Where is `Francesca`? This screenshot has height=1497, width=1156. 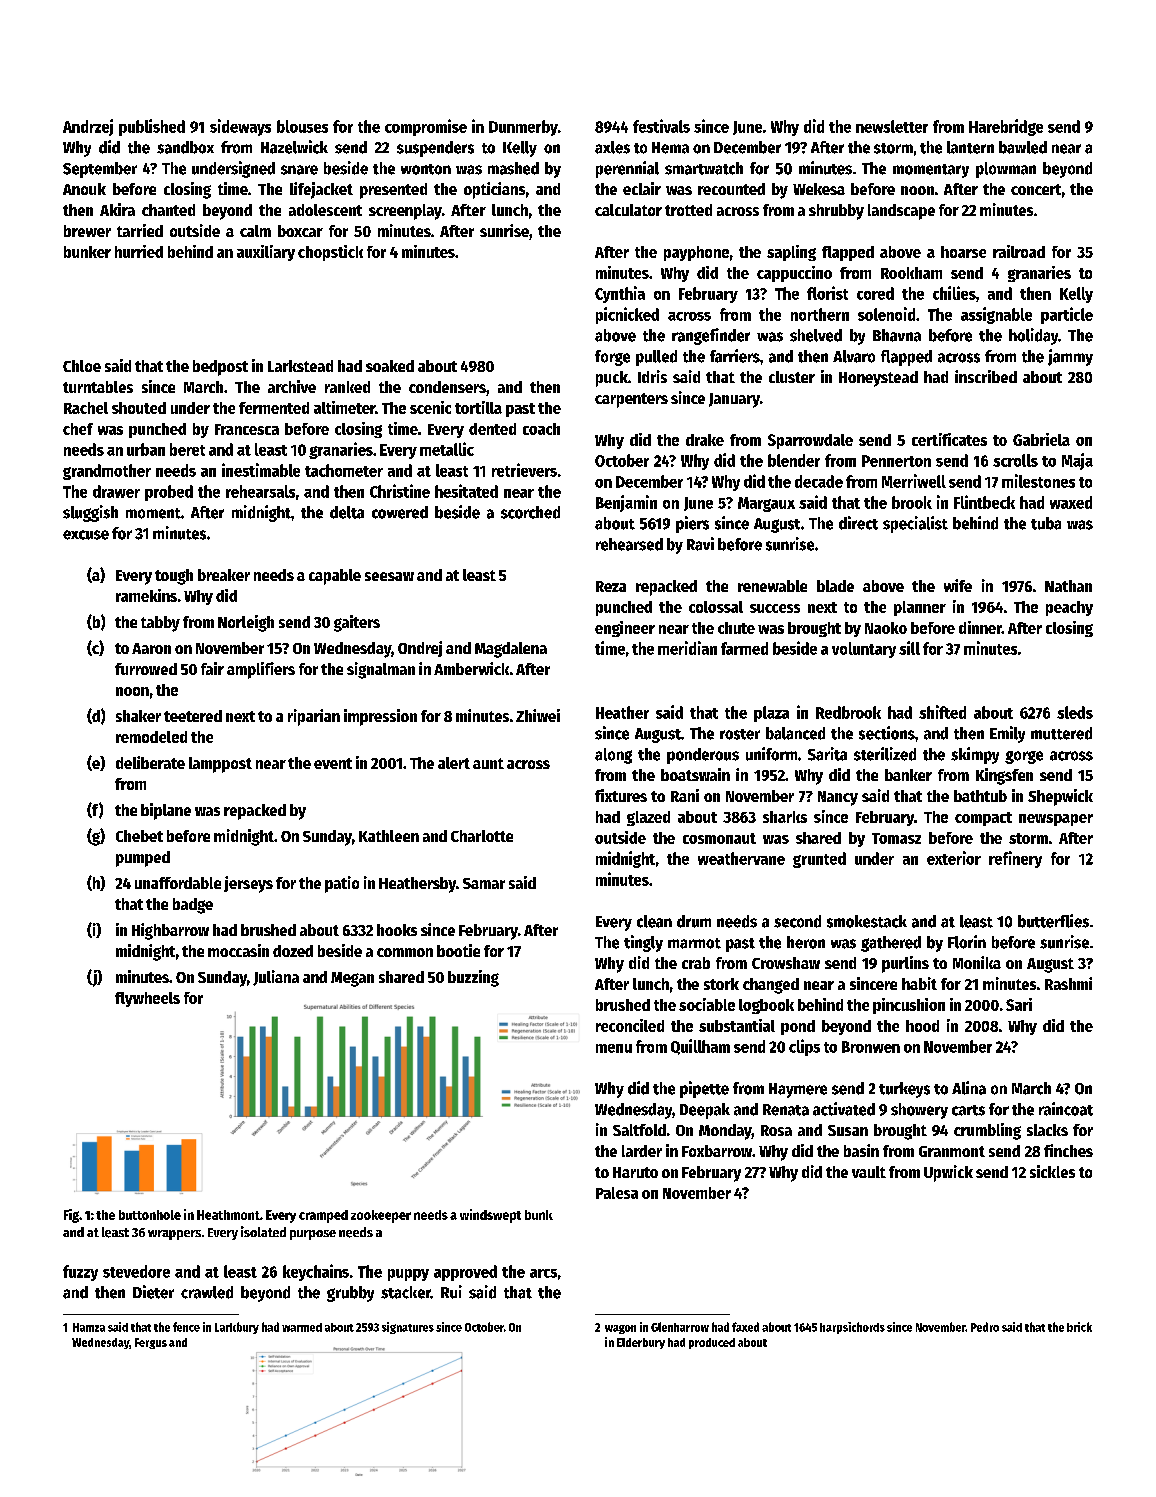 Francesca is located at coordinates (247, 429).
